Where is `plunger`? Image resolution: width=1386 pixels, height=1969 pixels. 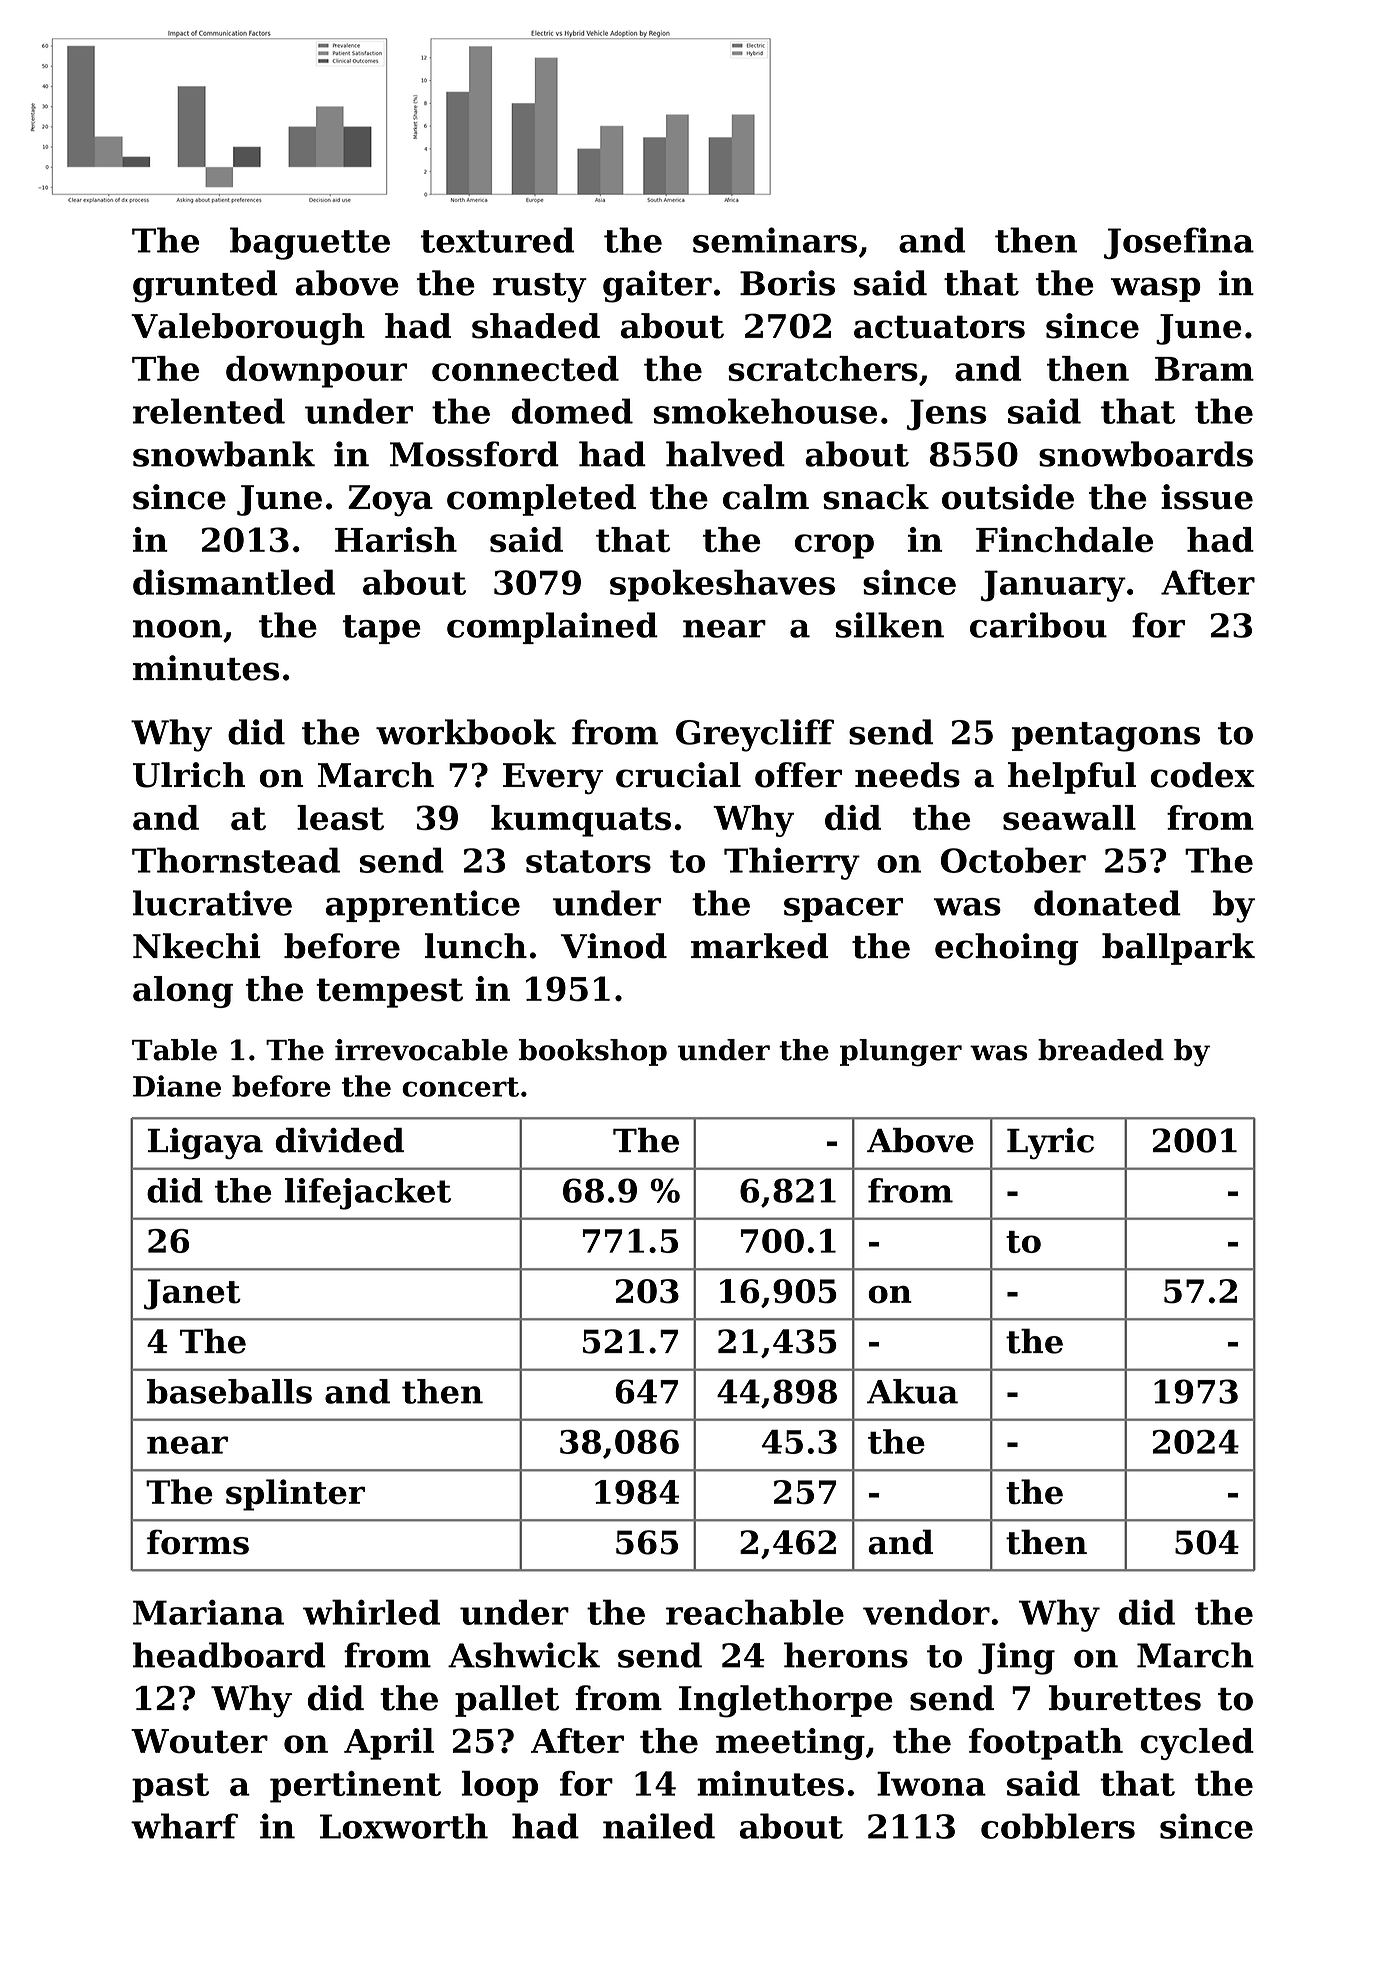
plunger is located at coordinates (901, 1053).
